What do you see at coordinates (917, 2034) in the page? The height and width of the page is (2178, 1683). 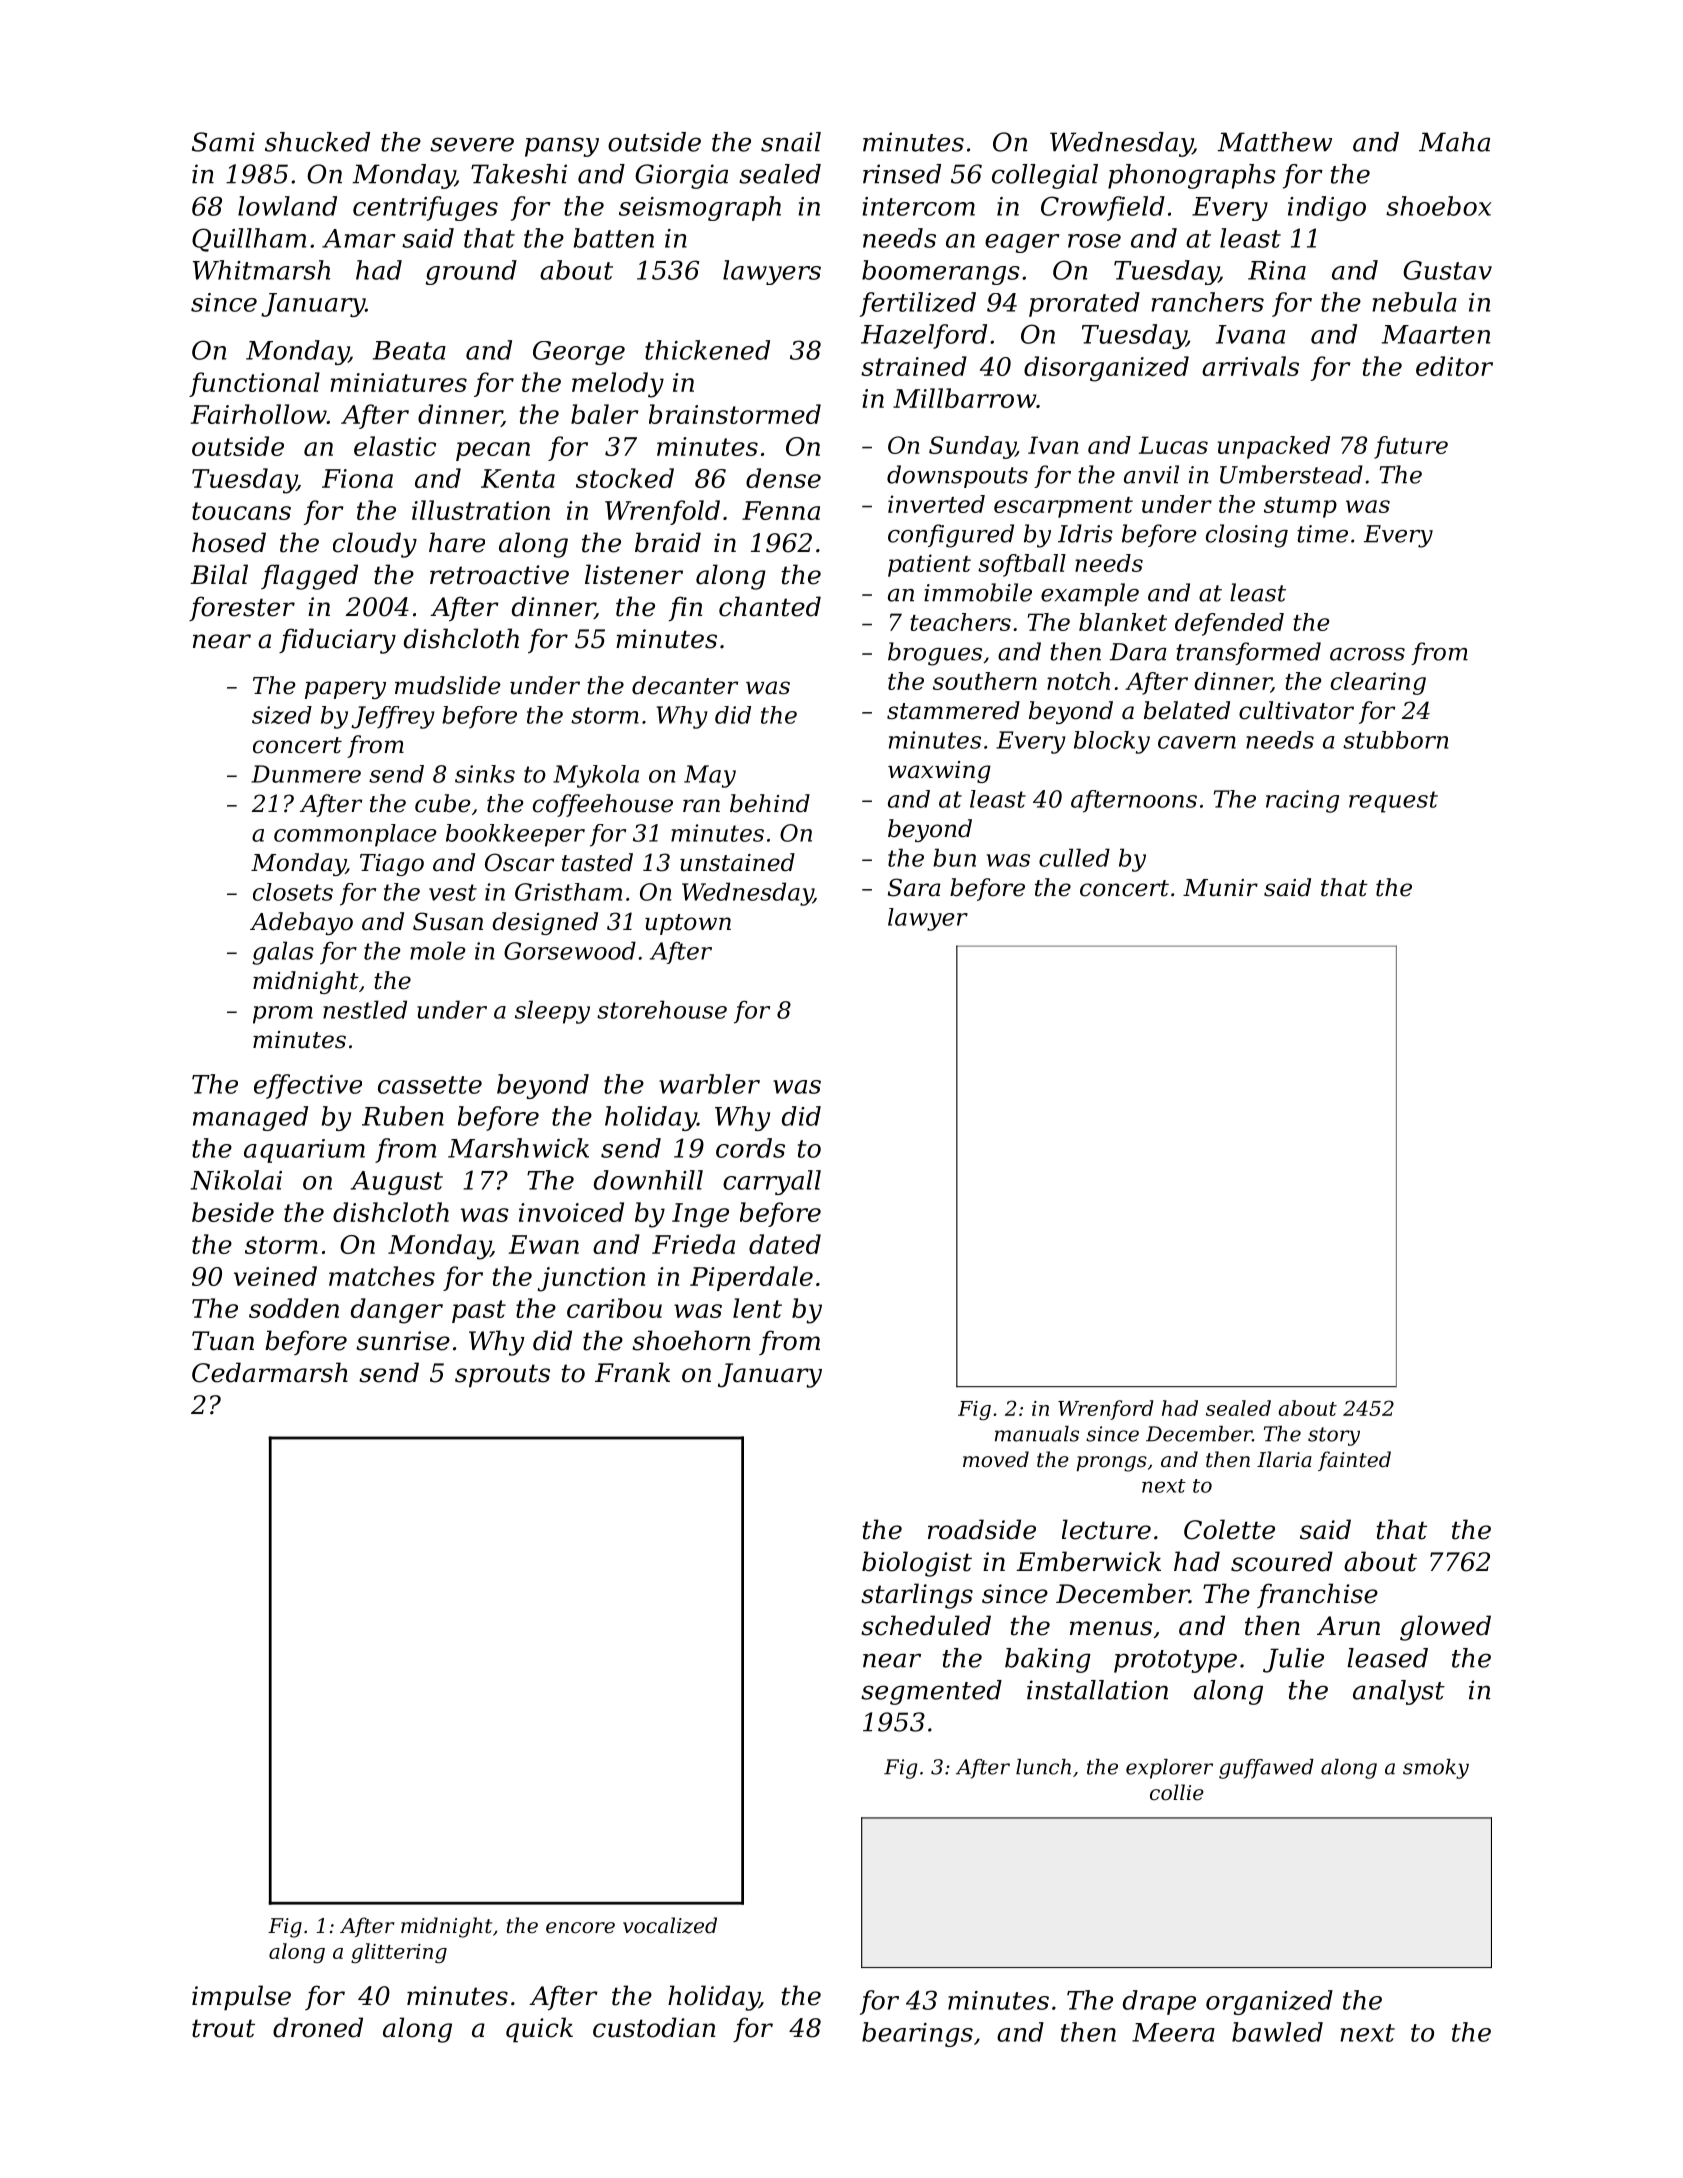 I see `bearings` at bounding box center [917, 2034].
